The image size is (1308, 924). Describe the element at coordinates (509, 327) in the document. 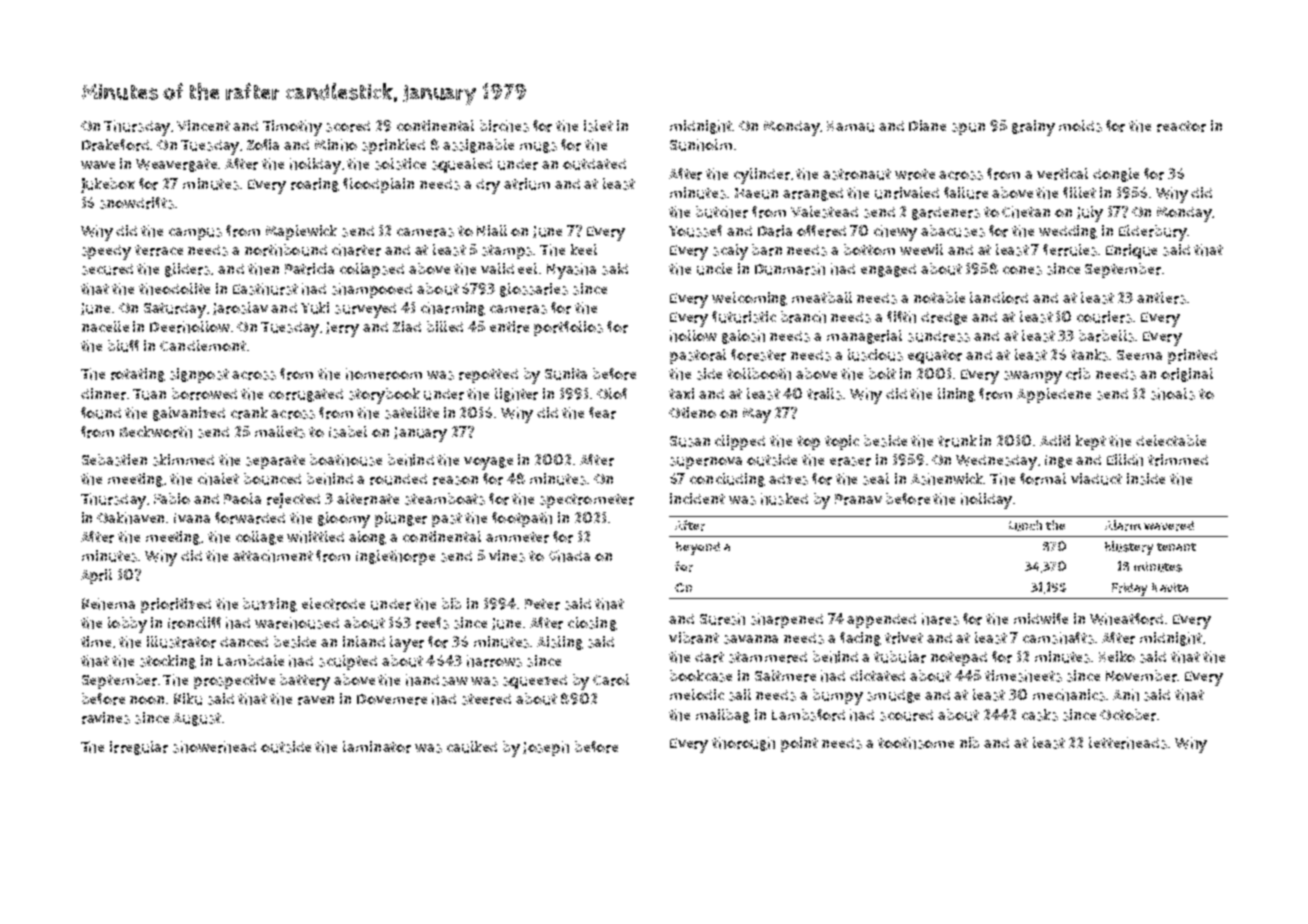

I see `entire` at that location.
